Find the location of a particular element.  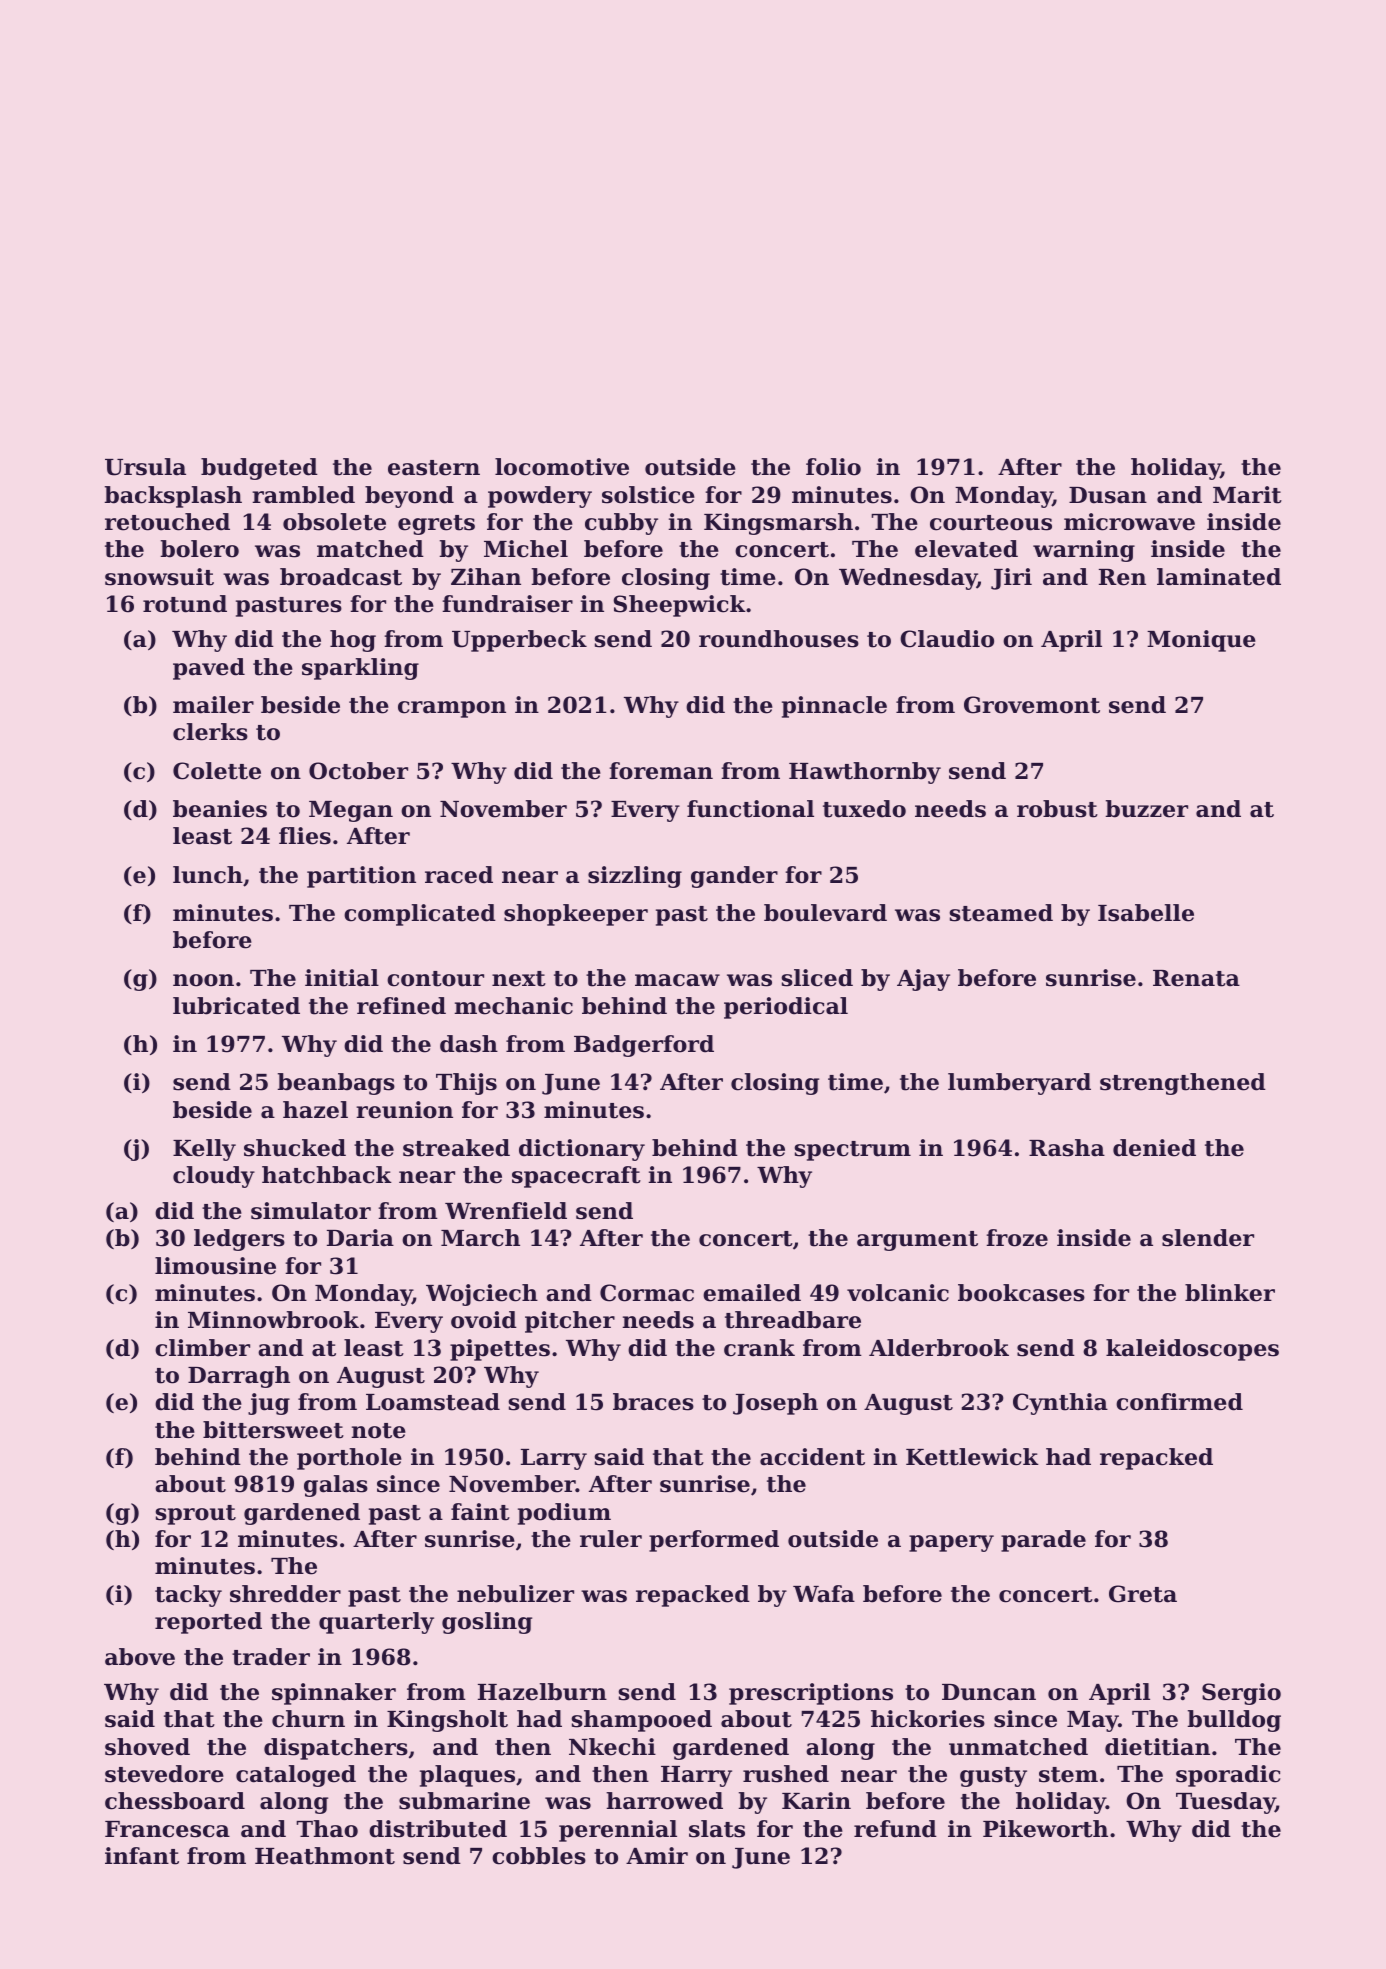

faint is located at coordinates (480, 1512).
